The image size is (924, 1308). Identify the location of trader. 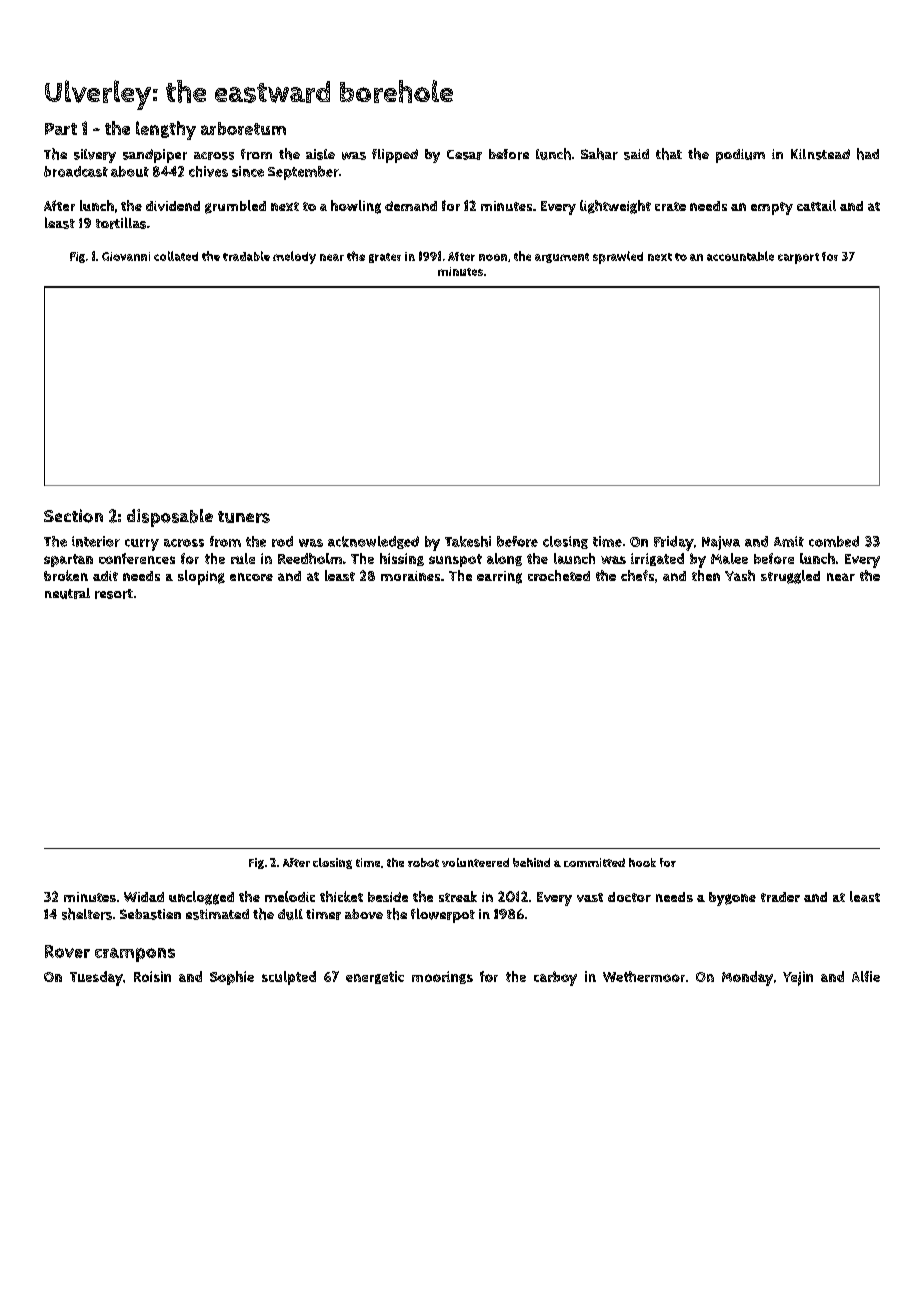
(780, 897).
